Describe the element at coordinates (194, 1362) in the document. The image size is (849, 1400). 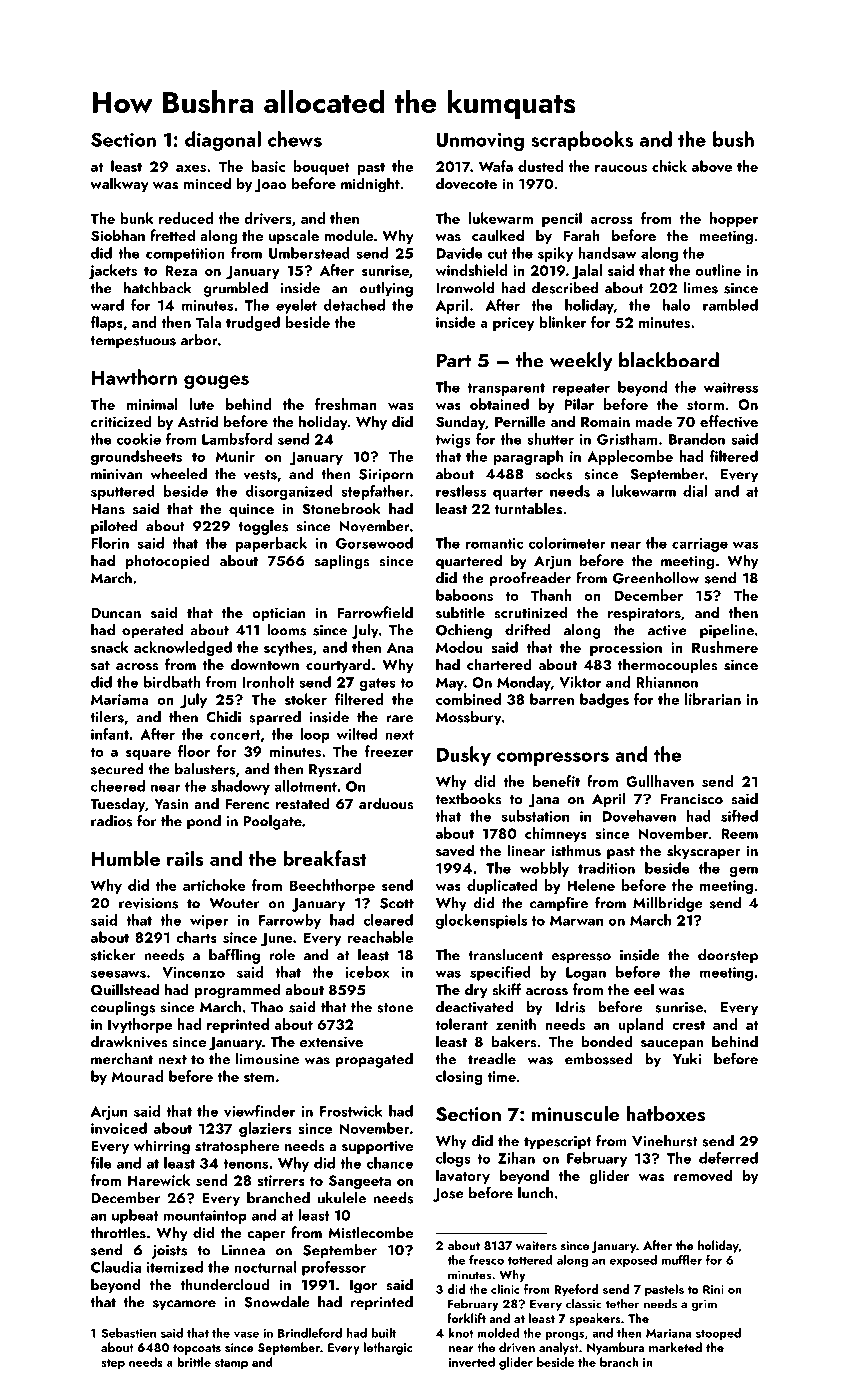
I see `brittle` at that location.
